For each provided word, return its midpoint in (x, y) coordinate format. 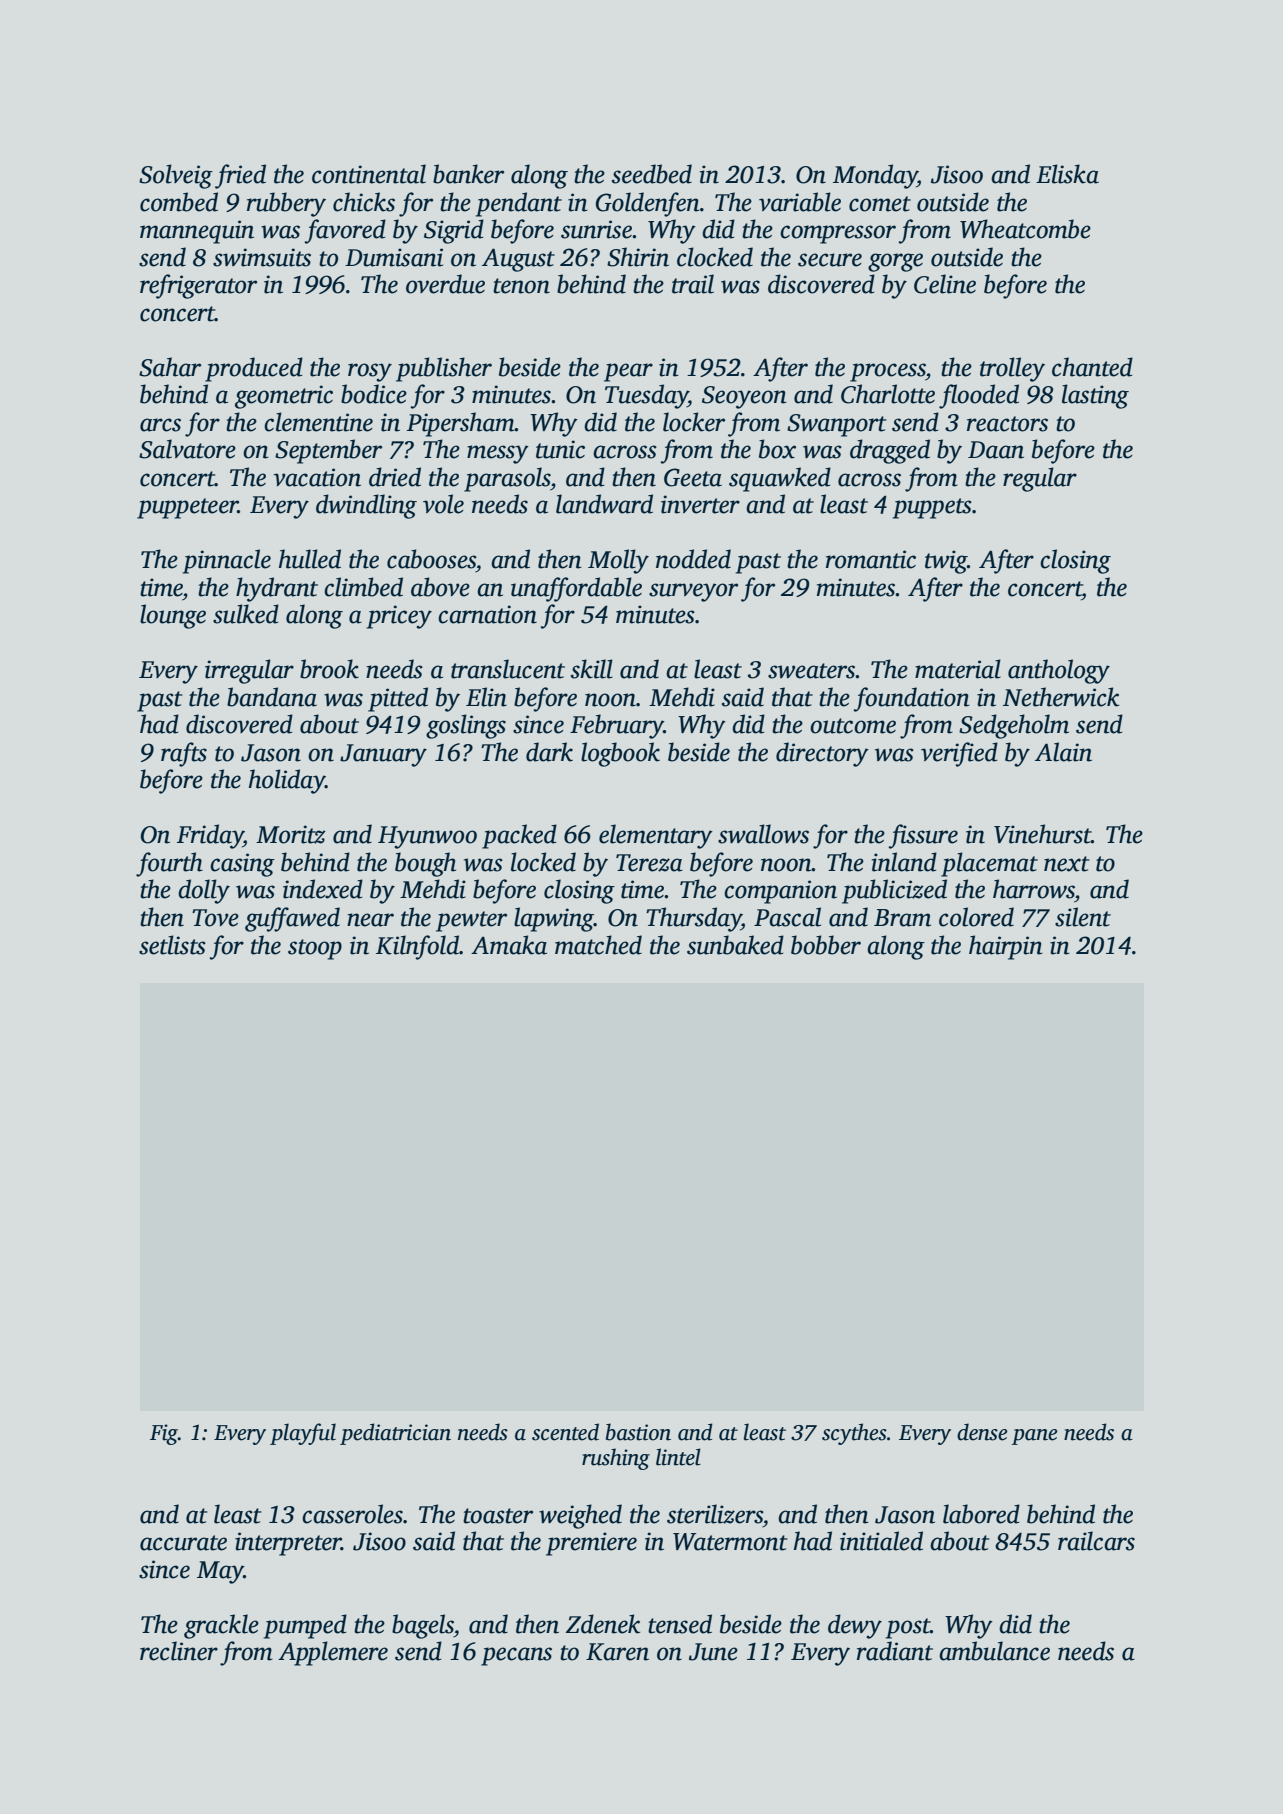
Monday (875, 176)
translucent (508, 669)
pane (1035, 1437)
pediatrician (395, 1434)
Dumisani (394, 257)
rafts (184, 754)
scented (565, 1432)
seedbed (652, 174)
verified (959, 754)
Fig (164, 1434)
